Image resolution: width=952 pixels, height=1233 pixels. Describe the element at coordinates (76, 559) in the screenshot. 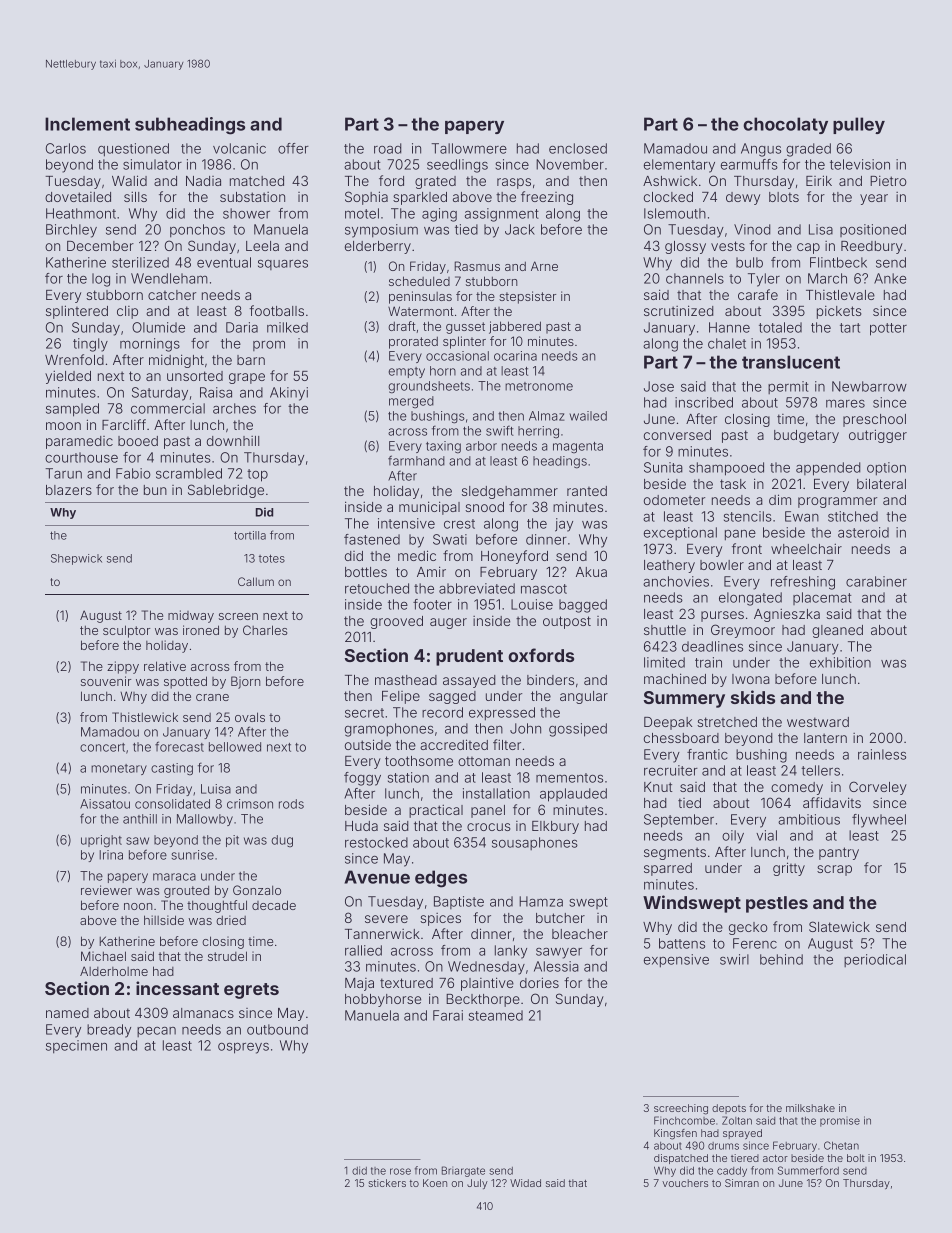

I see `Shepwick` at that location.
